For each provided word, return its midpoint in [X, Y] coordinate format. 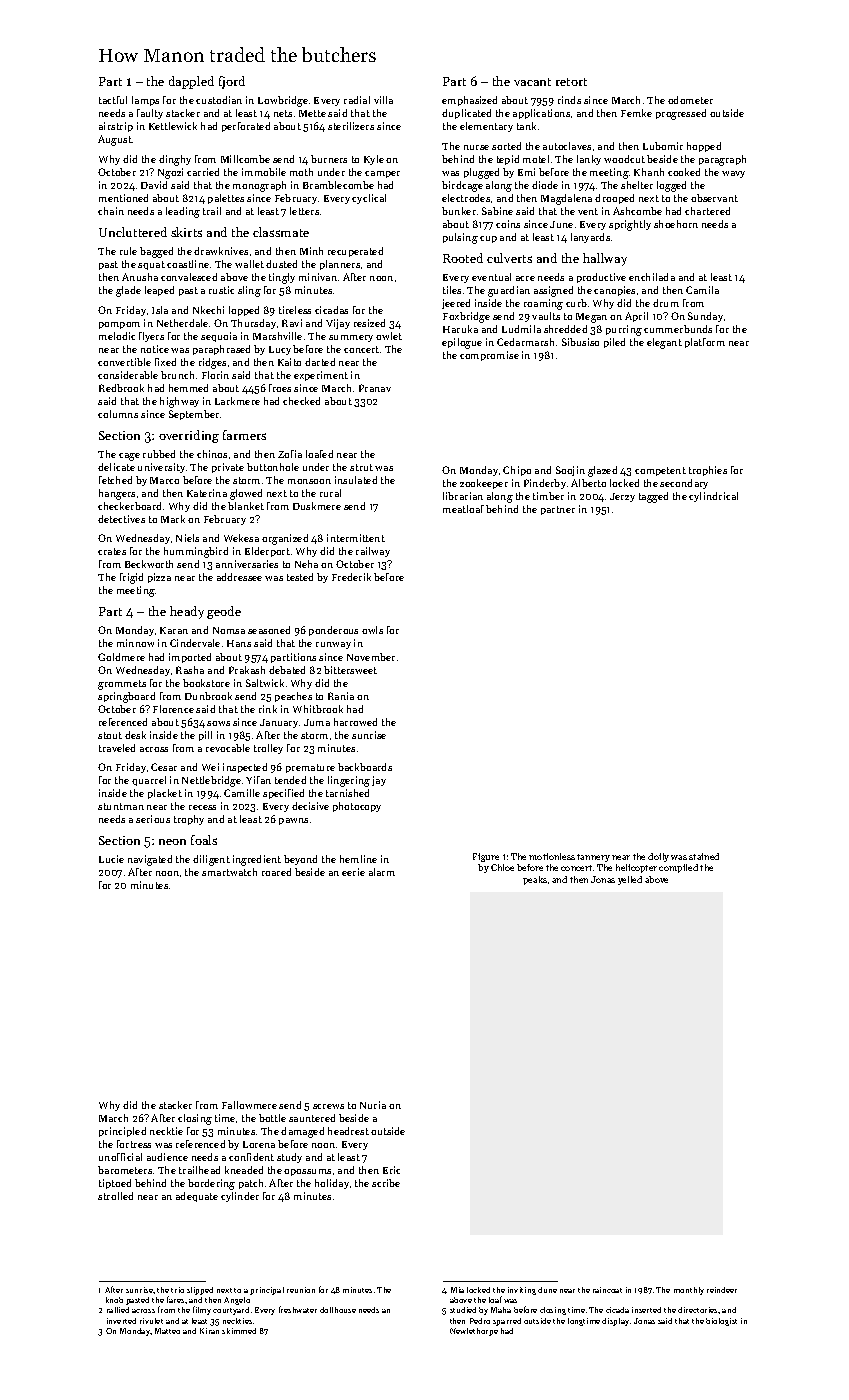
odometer [690, 100]
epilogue [462, 343]
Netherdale [182, 323]
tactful [113, 100]
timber [548, 496]
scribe [386, 1183]
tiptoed [115, 1184]
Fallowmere [249, 1105]
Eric [391, 1170]
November [371, 657]
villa [383, 100]
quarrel [149, 781]
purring [624, 330]
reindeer [722, 1290]
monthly [689, 1291]
